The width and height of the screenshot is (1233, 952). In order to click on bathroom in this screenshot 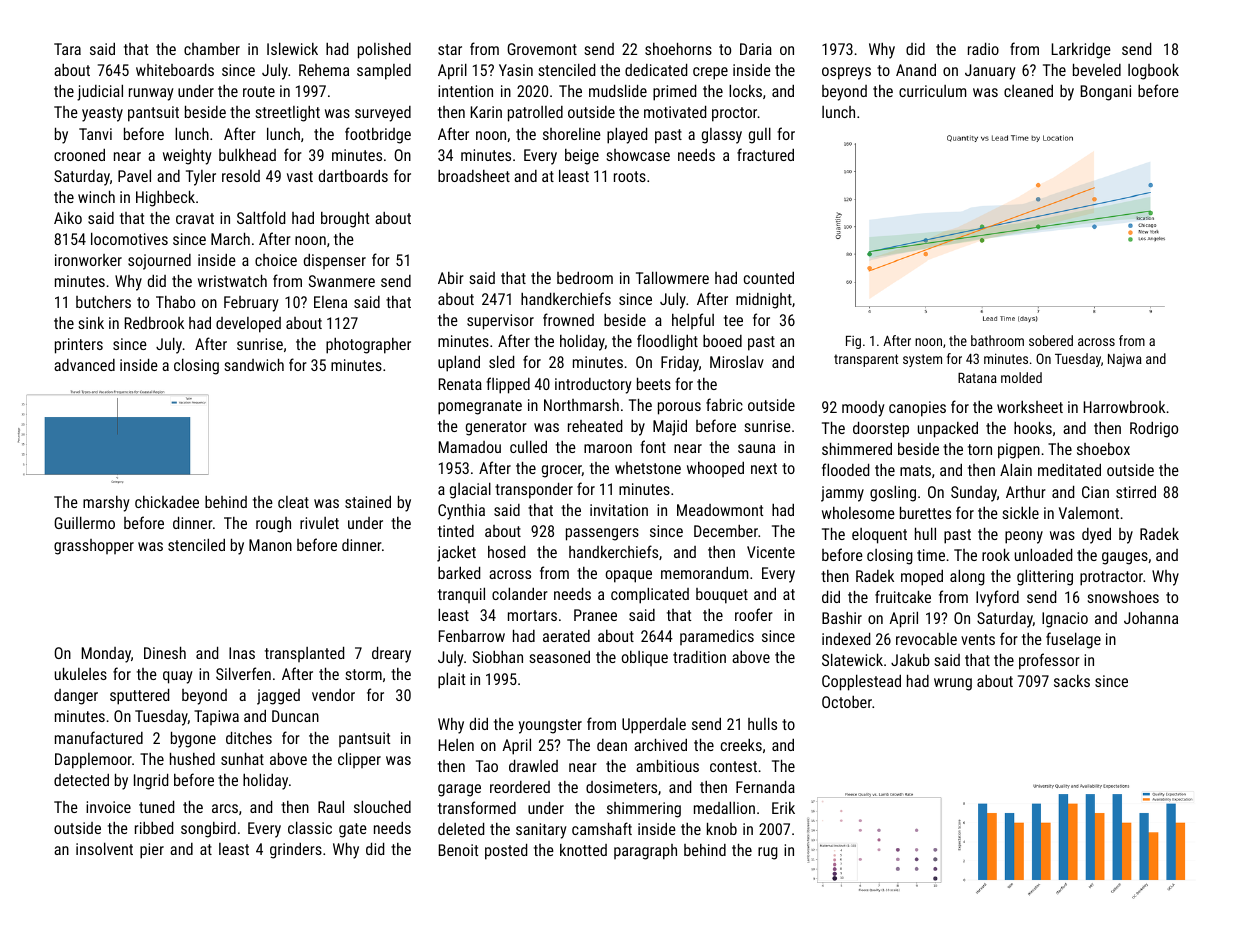, I will do `click(997, 340)`.
